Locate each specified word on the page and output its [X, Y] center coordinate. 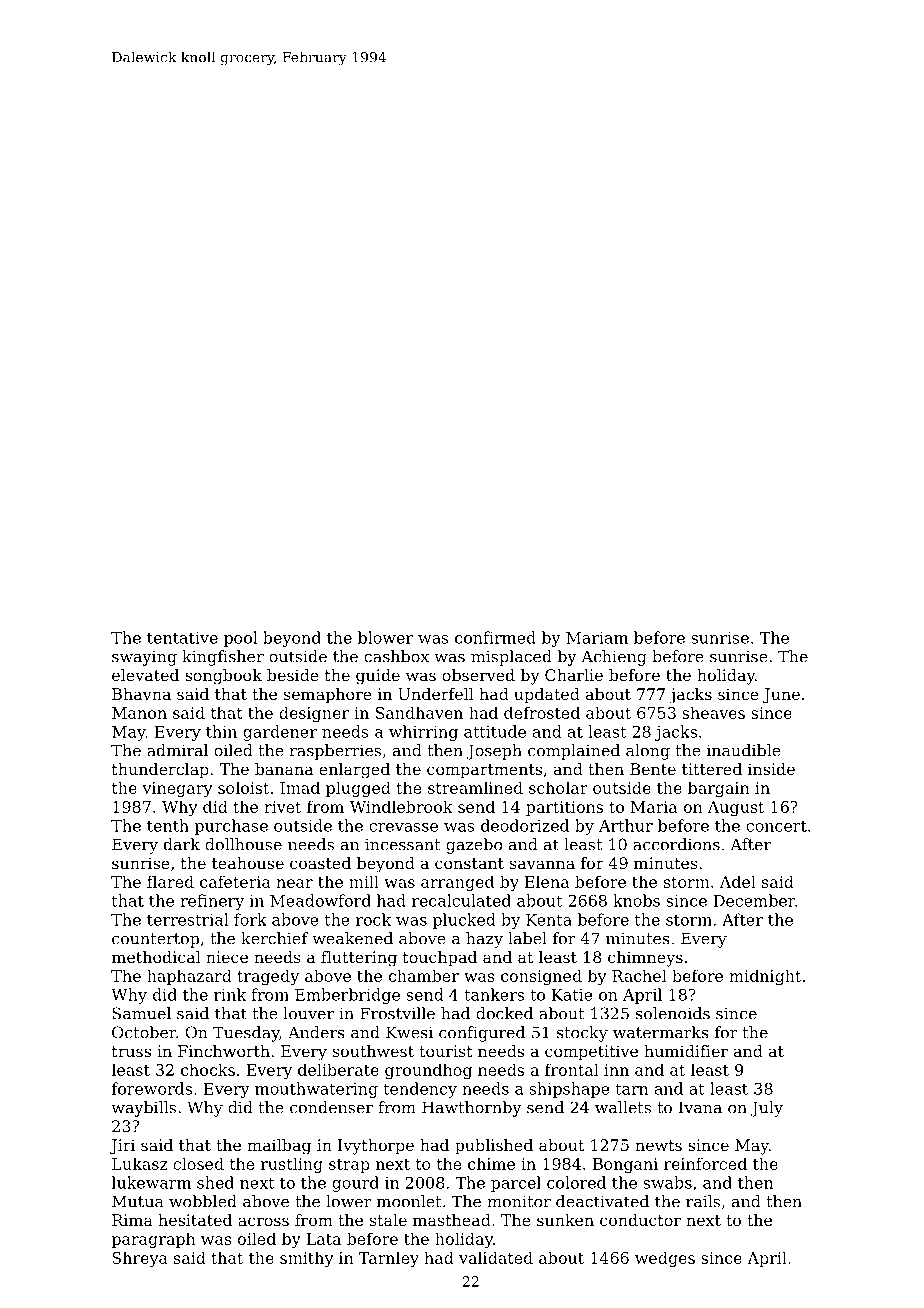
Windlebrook [401, 806]
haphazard [189, 977]
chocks [208, 1069]
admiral [177, 750]
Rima [132, 1220]
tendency [420, 1090]
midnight [765, 977]
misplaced [511, 658]
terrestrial [187, 919]
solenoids [673, 1013]
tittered [712, 769]
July [767, 1109]
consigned [541, 977]
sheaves [713, 712]
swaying [144, 658]
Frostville [397, 1013]
